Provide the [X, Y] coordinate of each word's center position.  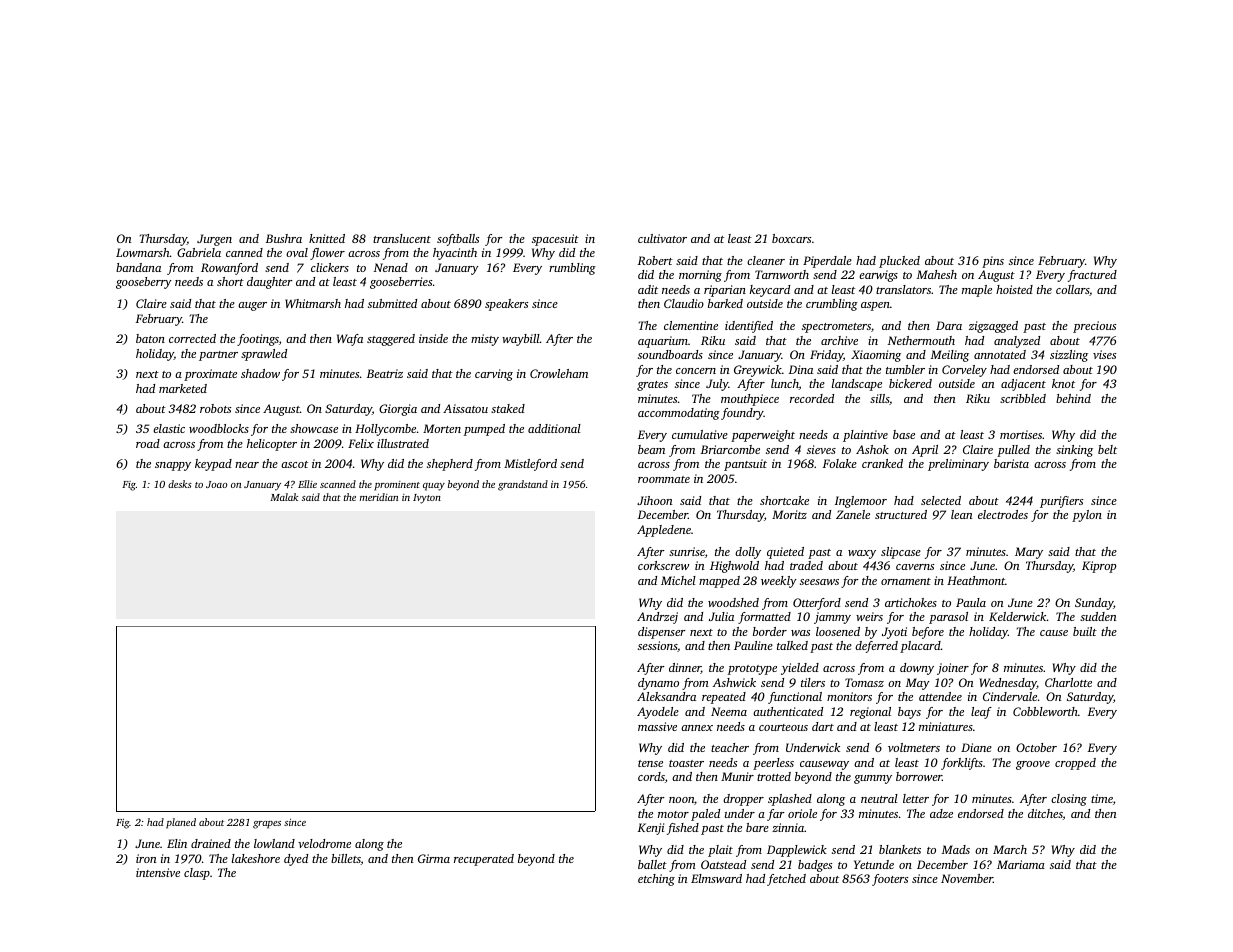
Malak [284, 497]
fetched [786, 880]
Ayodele [658, 713]
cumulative [700, 434]
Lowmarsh [143, 252]
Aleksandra [666, 696]
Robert [655, 260]
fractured [1092, 276]
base [904, 434]
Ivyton [427, 499]
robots [215, 408]
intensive [158, 872]
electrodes [1003, 514]
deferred [876, 647]
